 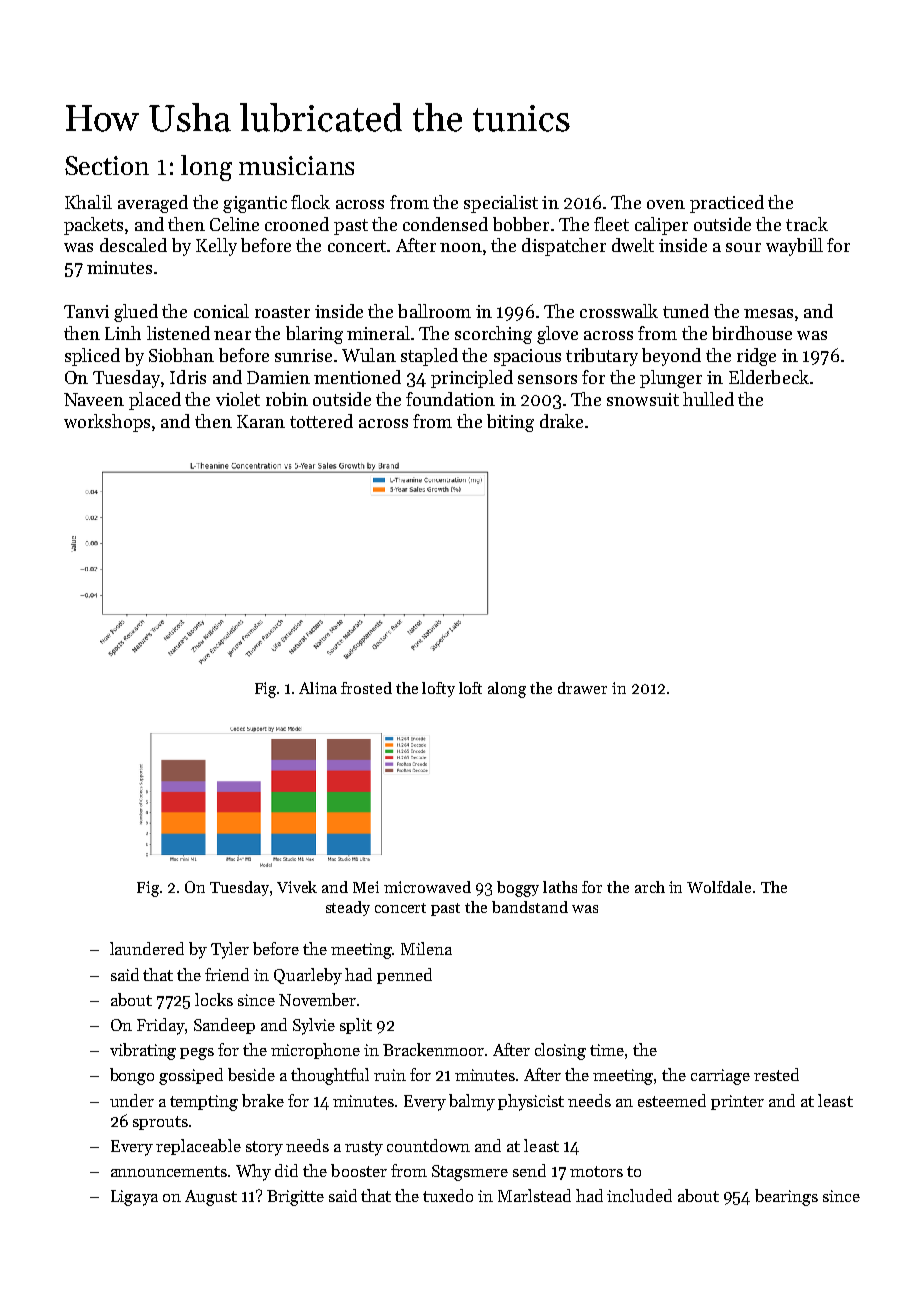 What do you see at coordinates (232, 335) in the screenshot?
I see `near` at bounding box center [232, 335].
